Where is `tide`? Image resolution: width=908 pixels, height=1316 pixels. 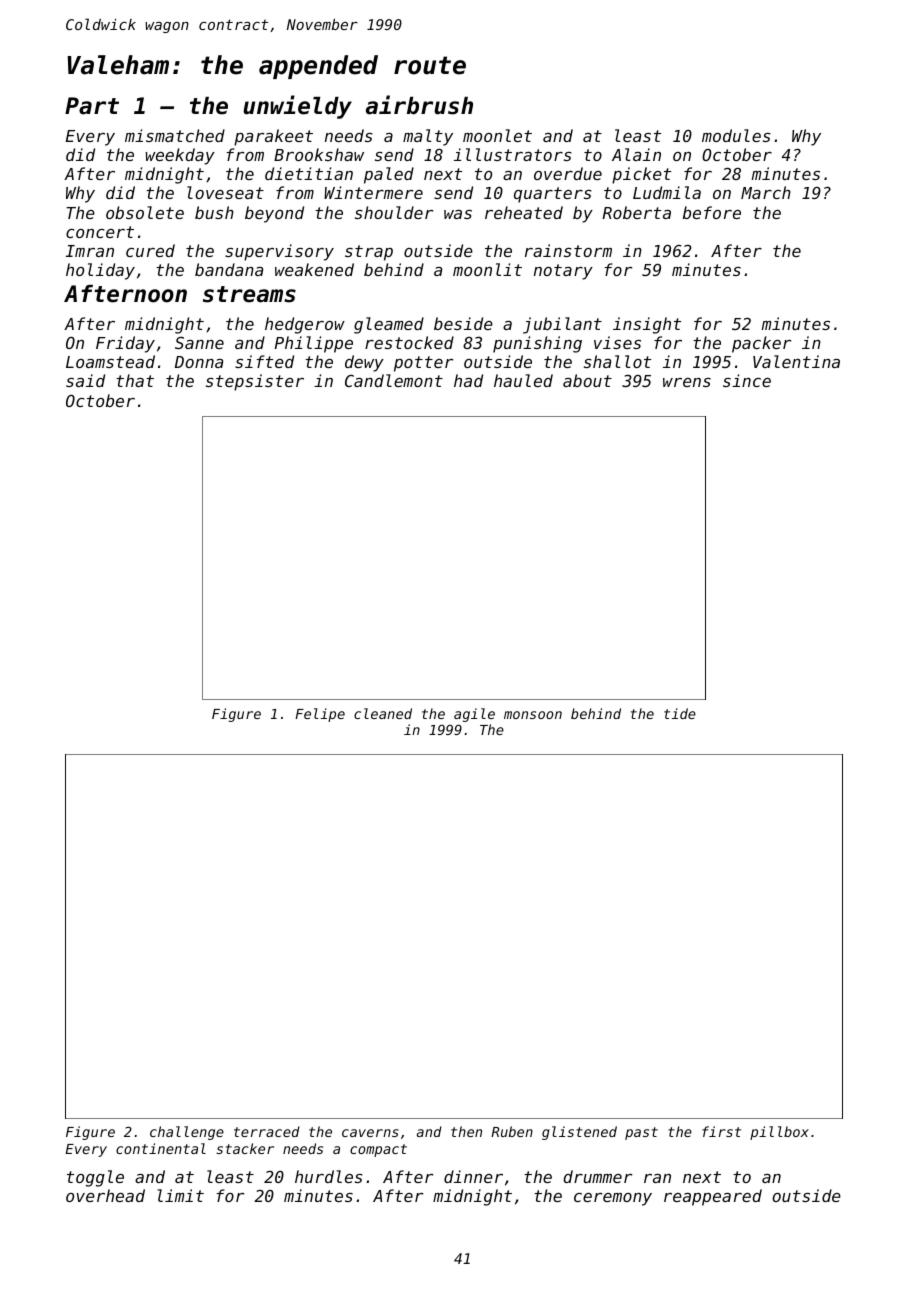 tide is located at coordinates (680, 713).
